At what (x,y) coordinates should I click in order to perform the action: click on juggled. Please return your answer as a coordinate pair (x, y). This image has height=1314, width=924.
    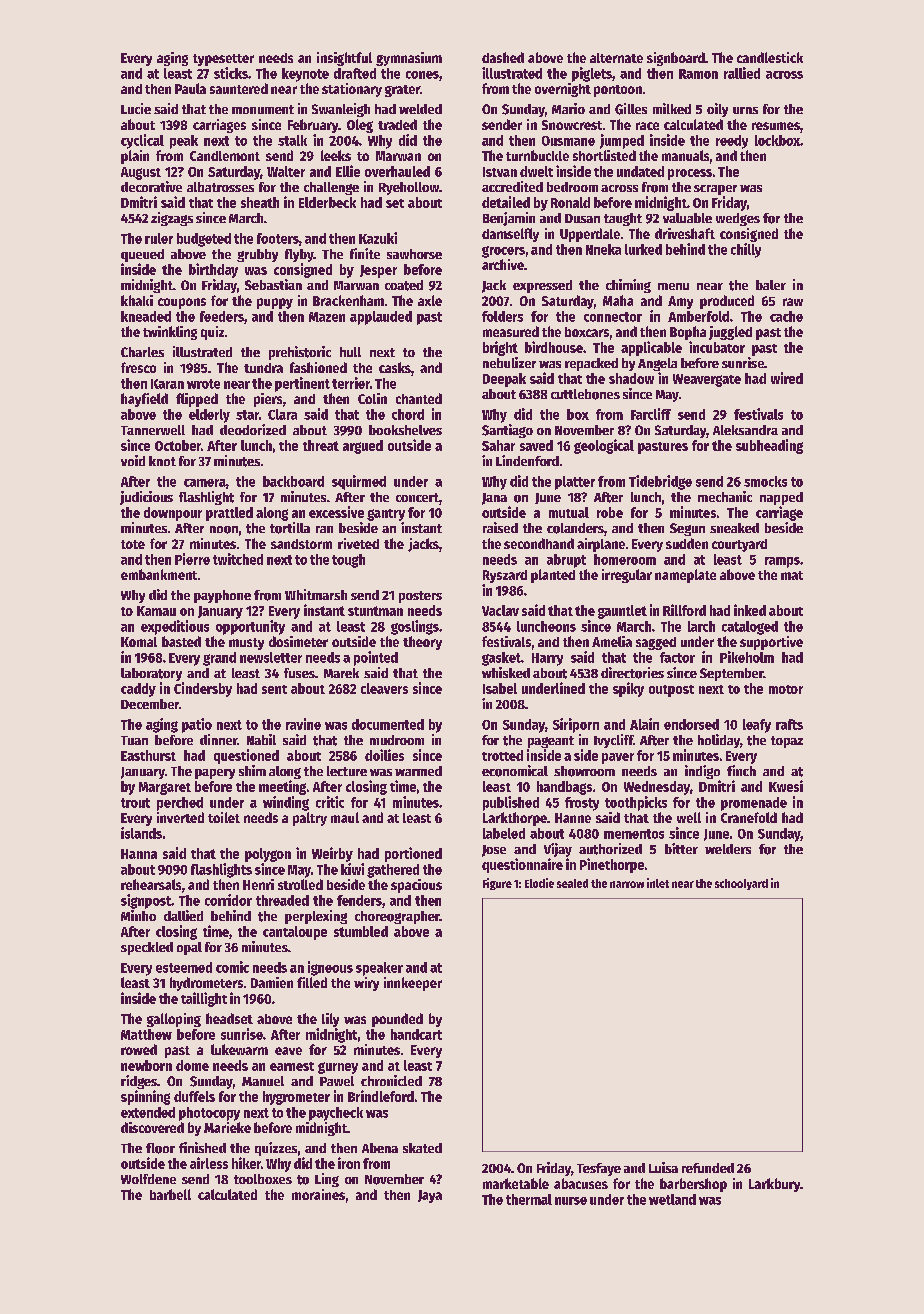
    Looking at the image, I should click on (730, 333).
